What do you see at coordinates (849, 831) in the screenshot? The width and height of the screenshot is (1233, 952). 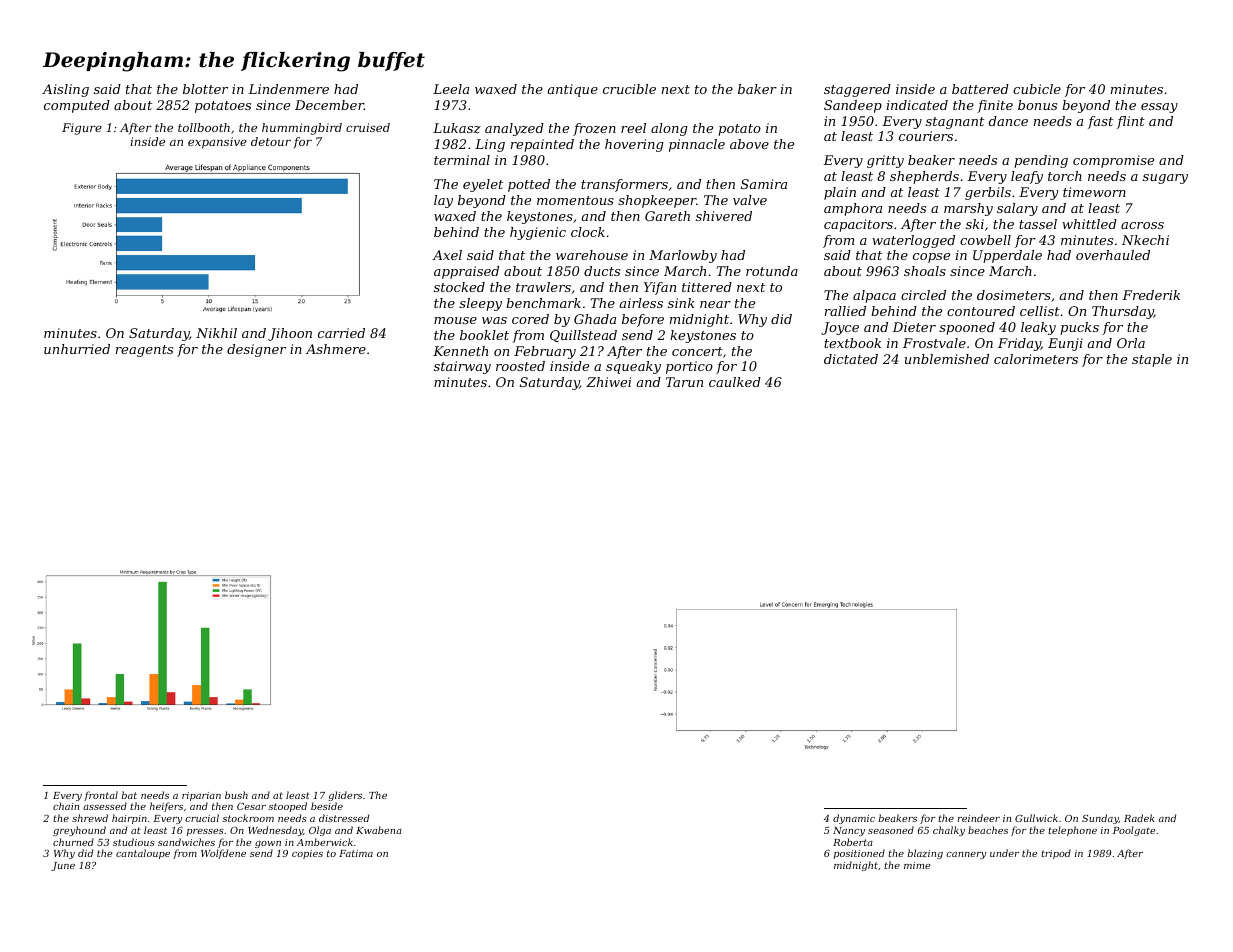 I see `Nancy` at bounding box center [849, 831].
